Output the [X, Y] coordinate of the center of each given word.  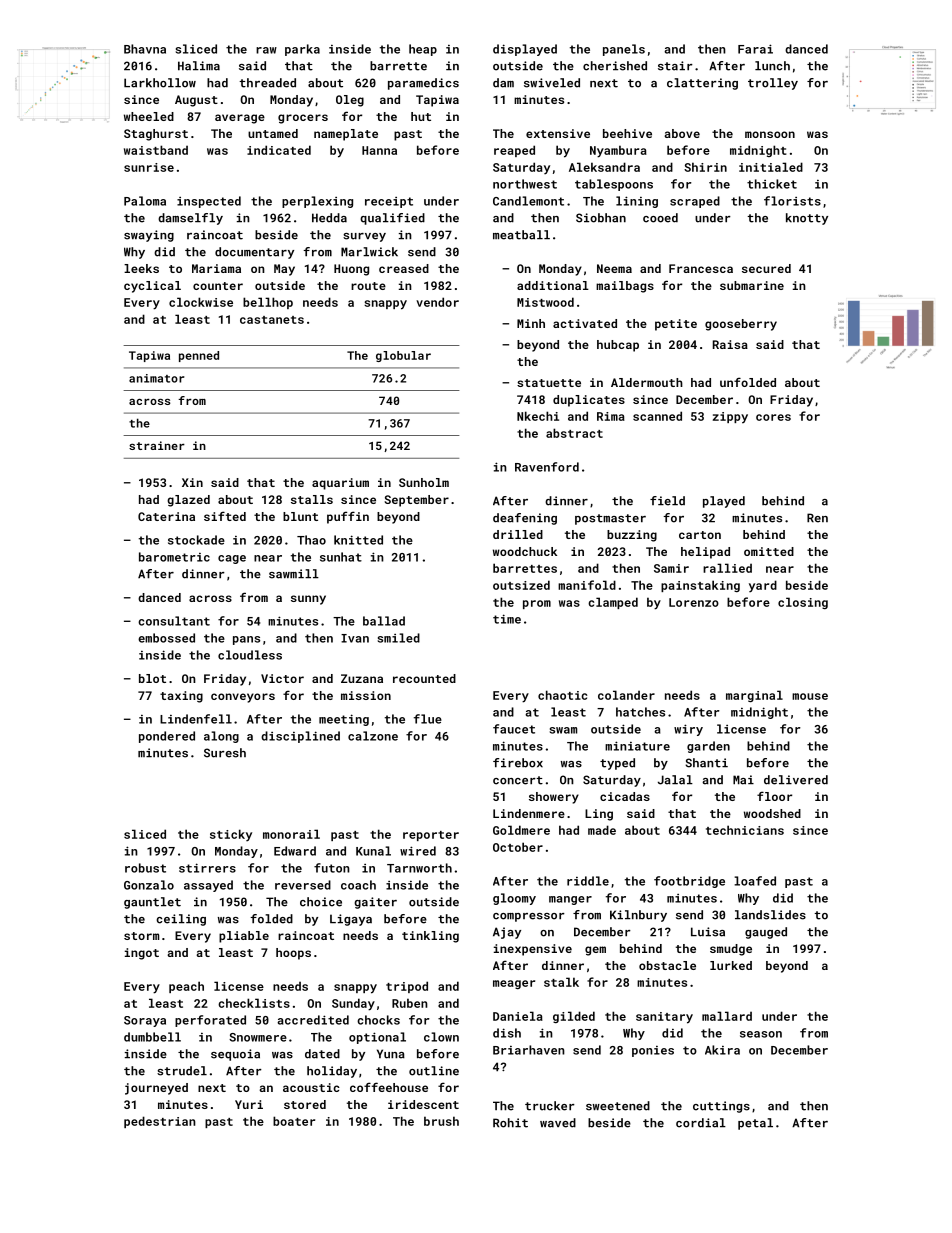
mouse [810, 696]
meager [514, 984]
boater [294, 1121]
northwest [525, 184]
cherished [615, 66]
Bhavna [145, 49]
